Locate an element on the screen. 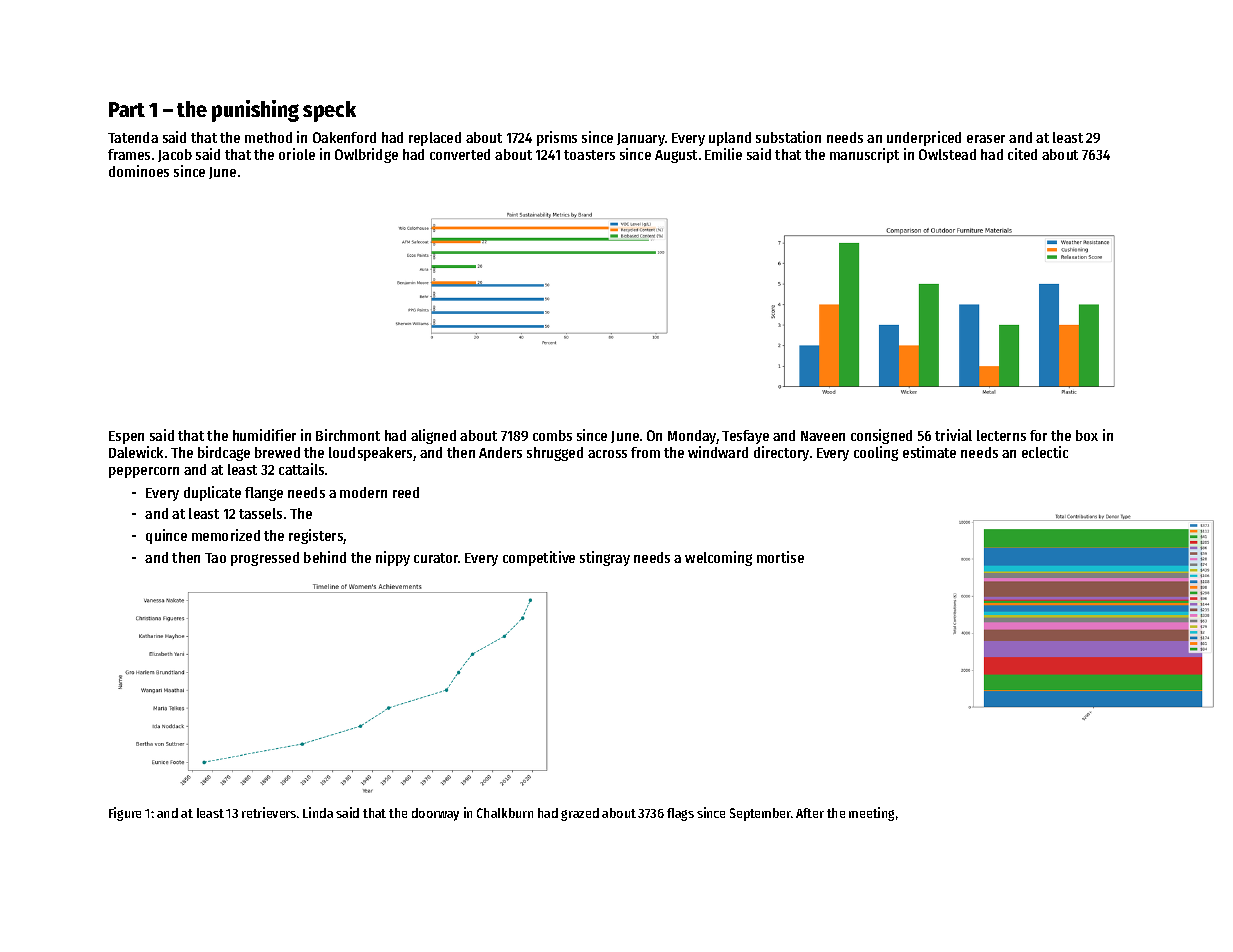 This screenshot has width=1233, height=952. dominoes is located at coordinates (139, 171).
